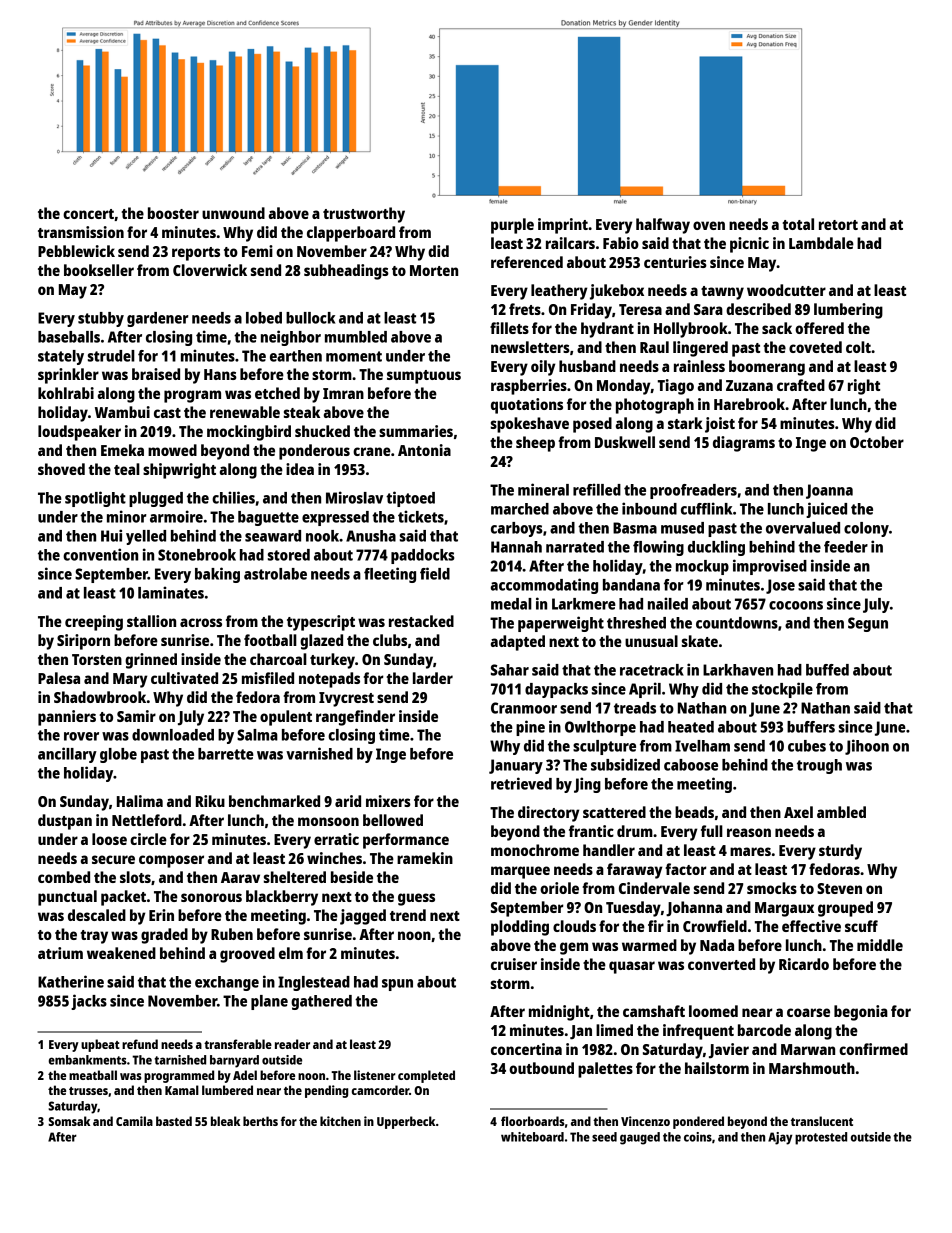 The height and width of the document is (1233, 952). Describe the element at coordinates (423, 556) in the document. I see `paddocks` at that location.
